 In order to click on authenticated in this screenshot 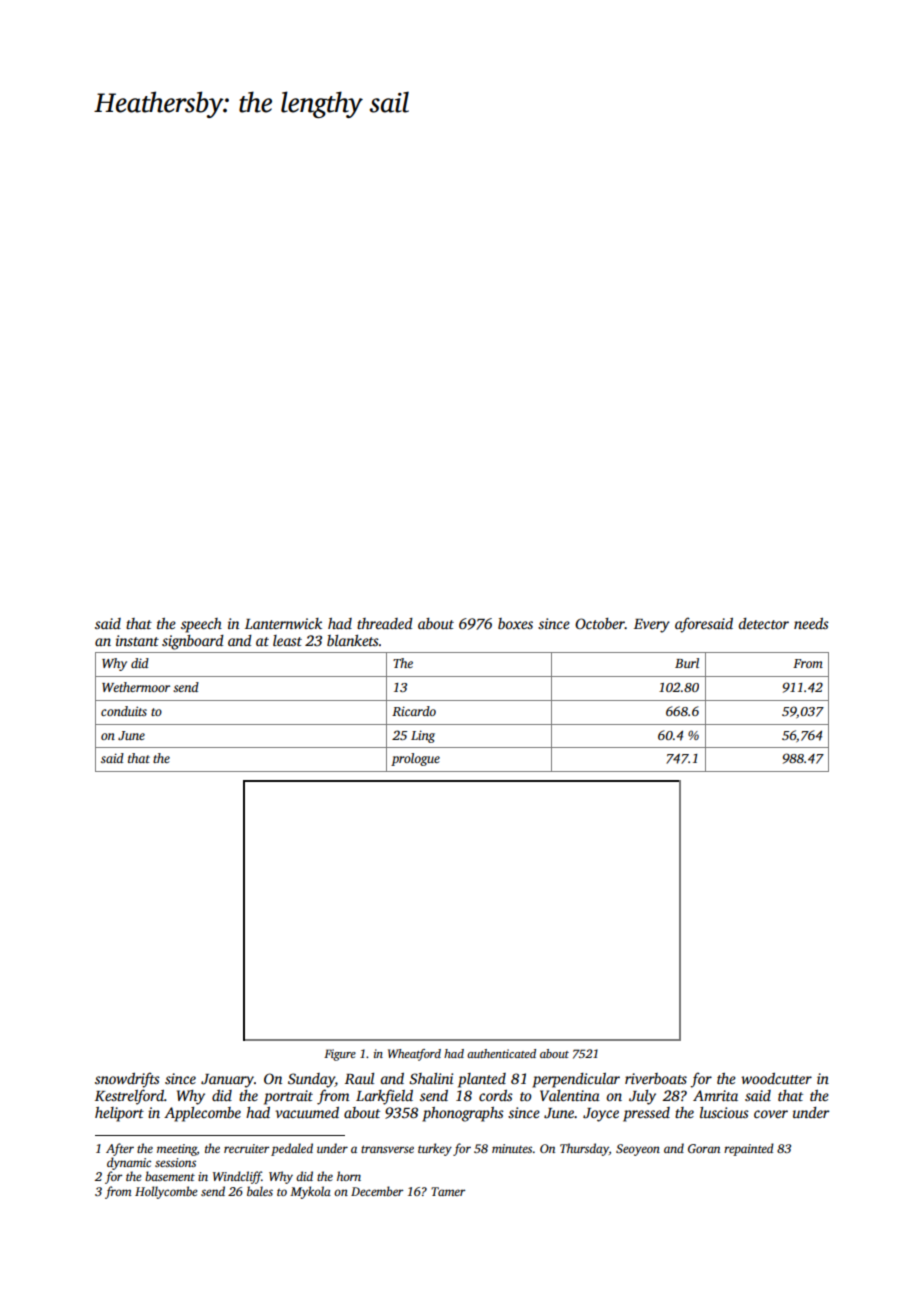, I will do `click(501, 1053)`.
